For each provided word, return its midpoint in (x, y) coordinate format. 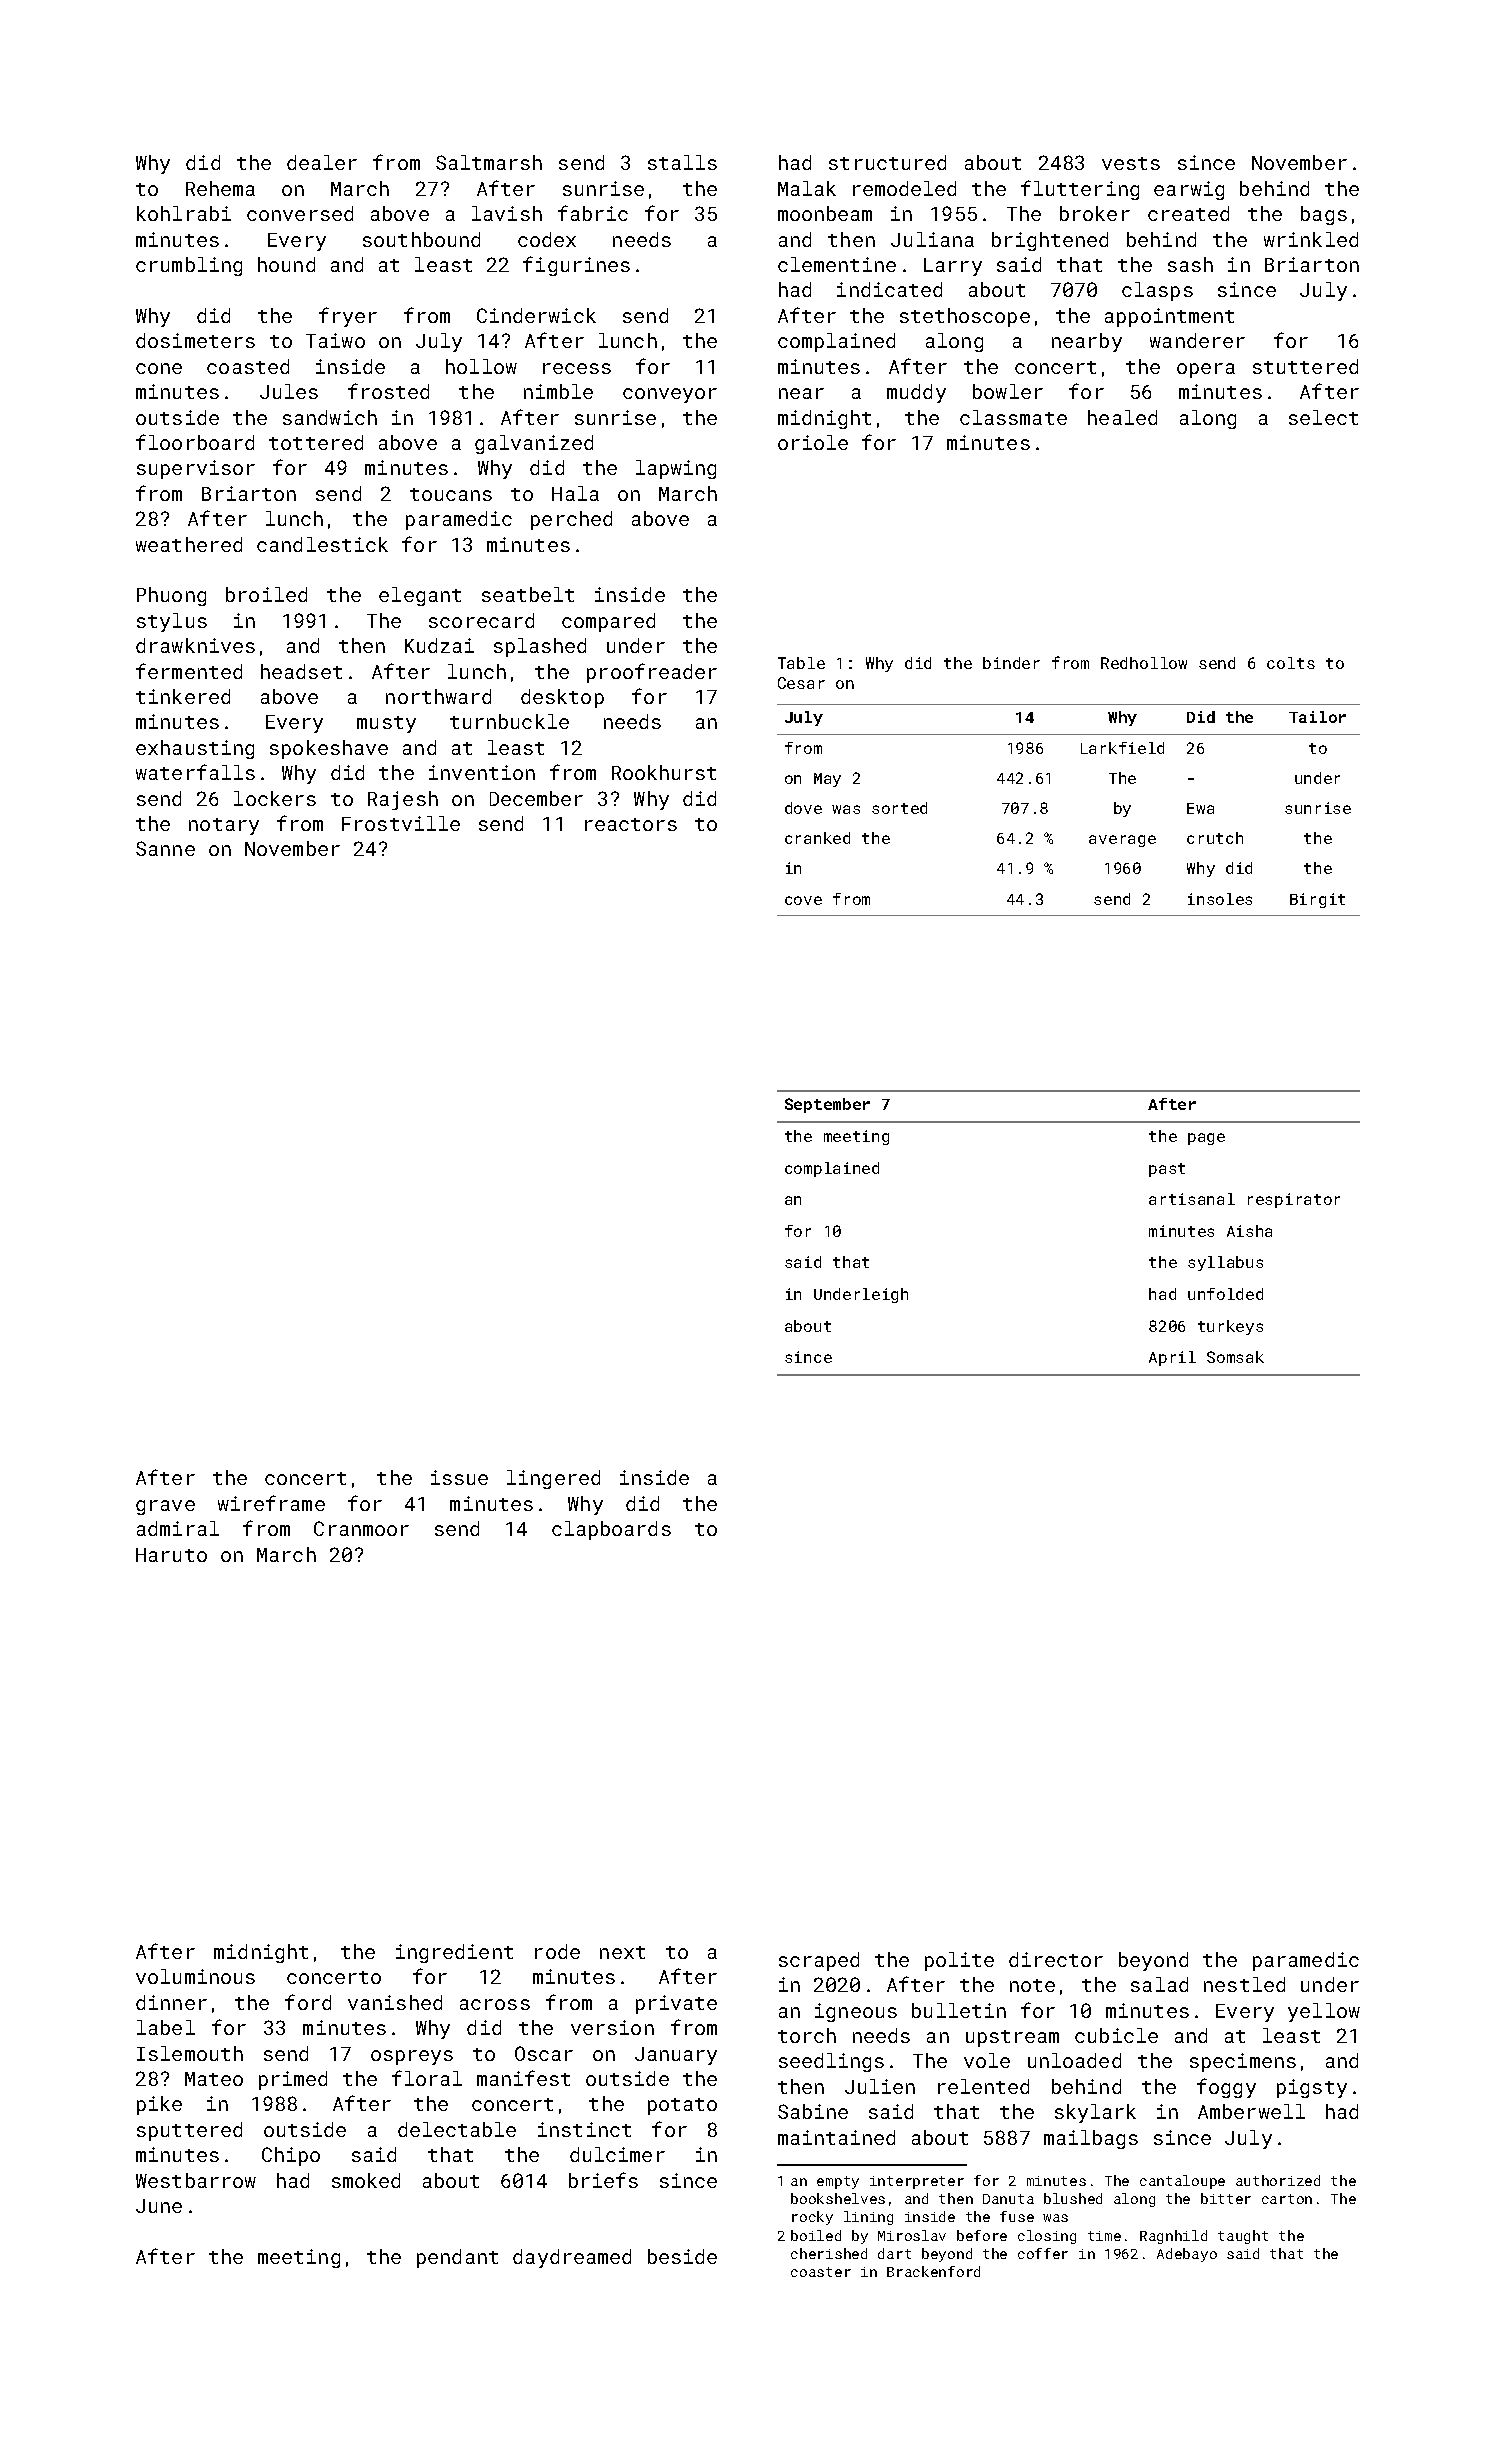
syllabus (1225, 1263)
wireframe (271, 1503)
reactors (631, 824)
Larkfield (1122, 748)
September (827, 1105)
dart (894, 2253)
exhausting (195, 749)
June (159, 2206)
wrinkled (1311, 239)
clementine (837, 264)
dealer (322, 162)
